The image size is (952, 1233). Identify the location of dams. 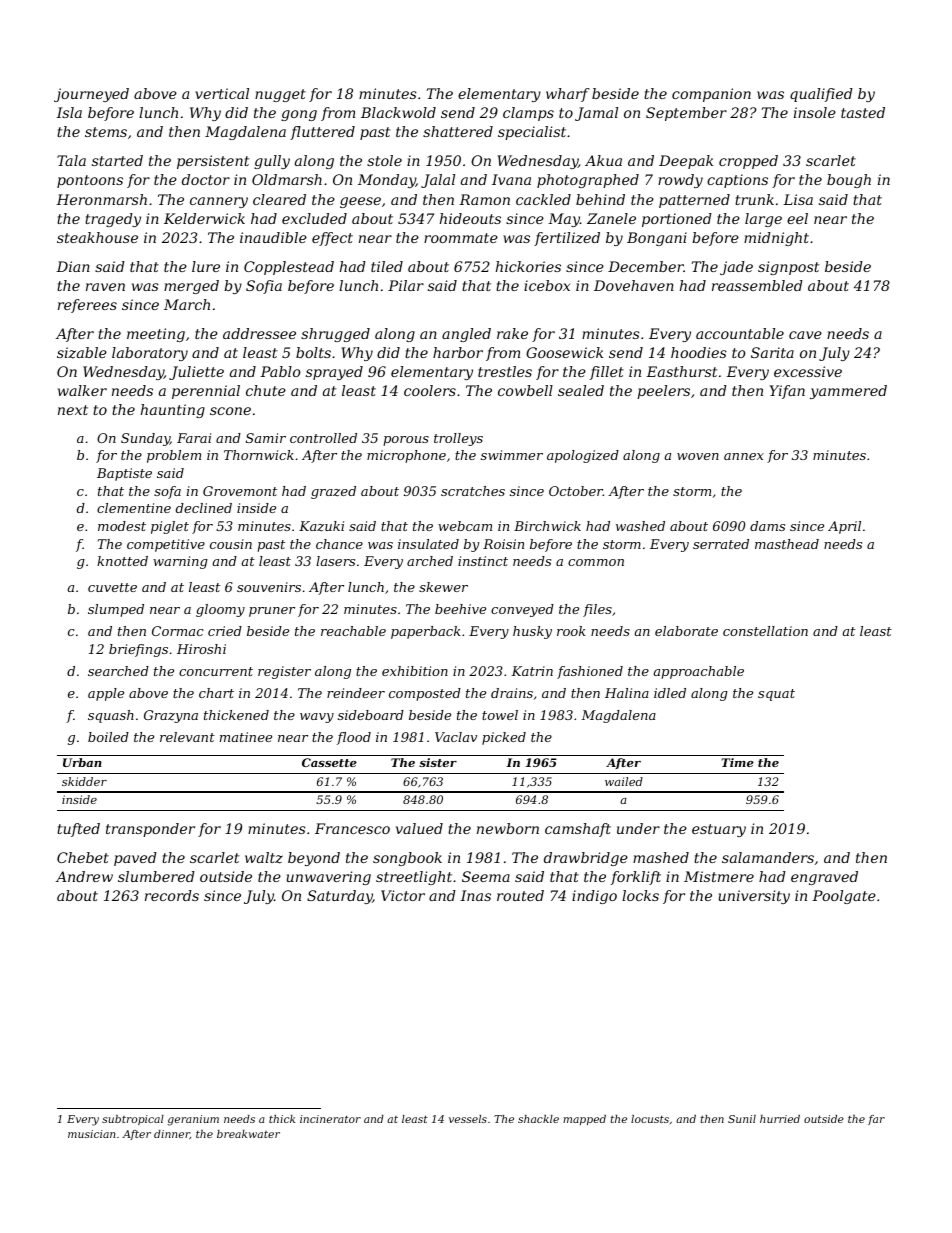
(767, 526).
